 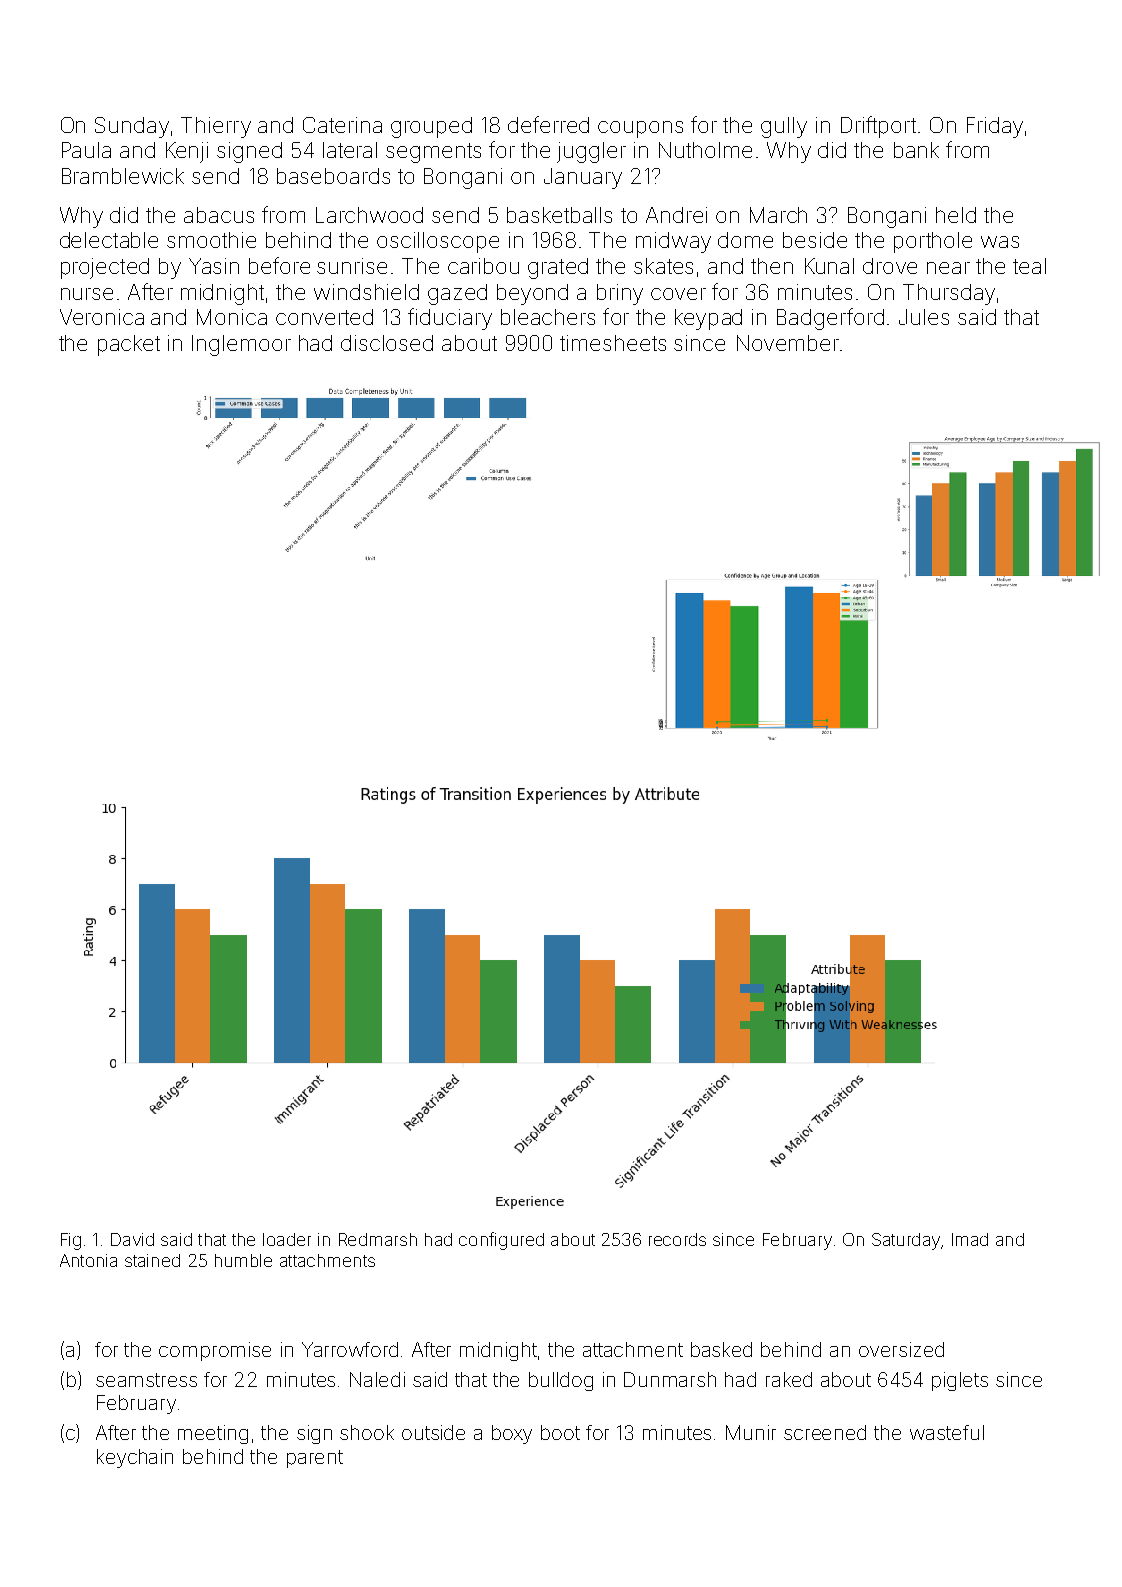 What do you see at coordinates (216, 127) in the screenshot?
I see `Thierry` at bounding box center [216, 127].
